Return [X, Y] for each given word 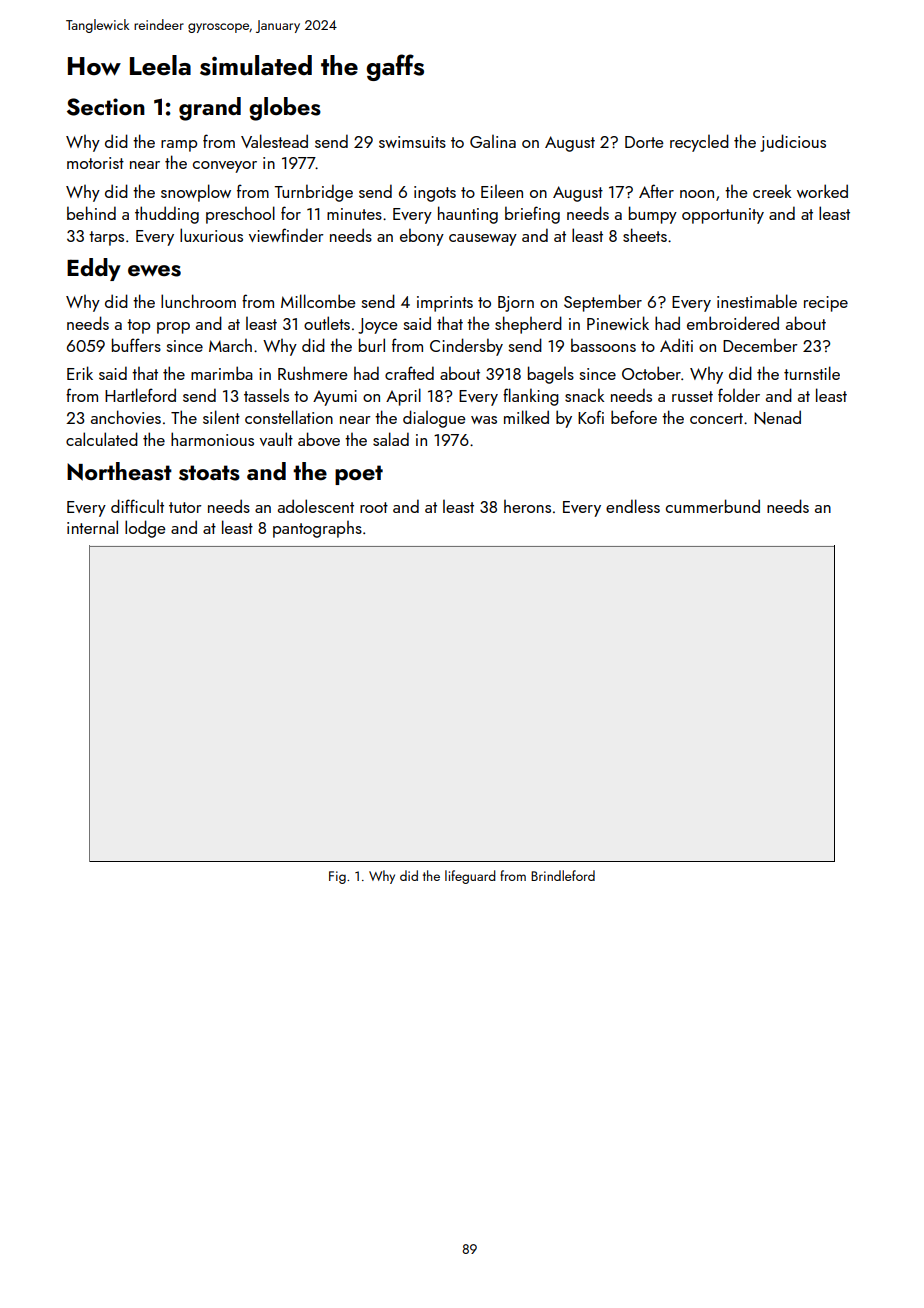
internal [92, 527]
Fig [337, 877]
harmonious [212, 439]
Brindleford [563, 875]
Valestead [274, 141]
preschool [240, 215]
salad [391, 439]
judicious [793, 143]
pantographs [317, 529]
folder [739, 395]
